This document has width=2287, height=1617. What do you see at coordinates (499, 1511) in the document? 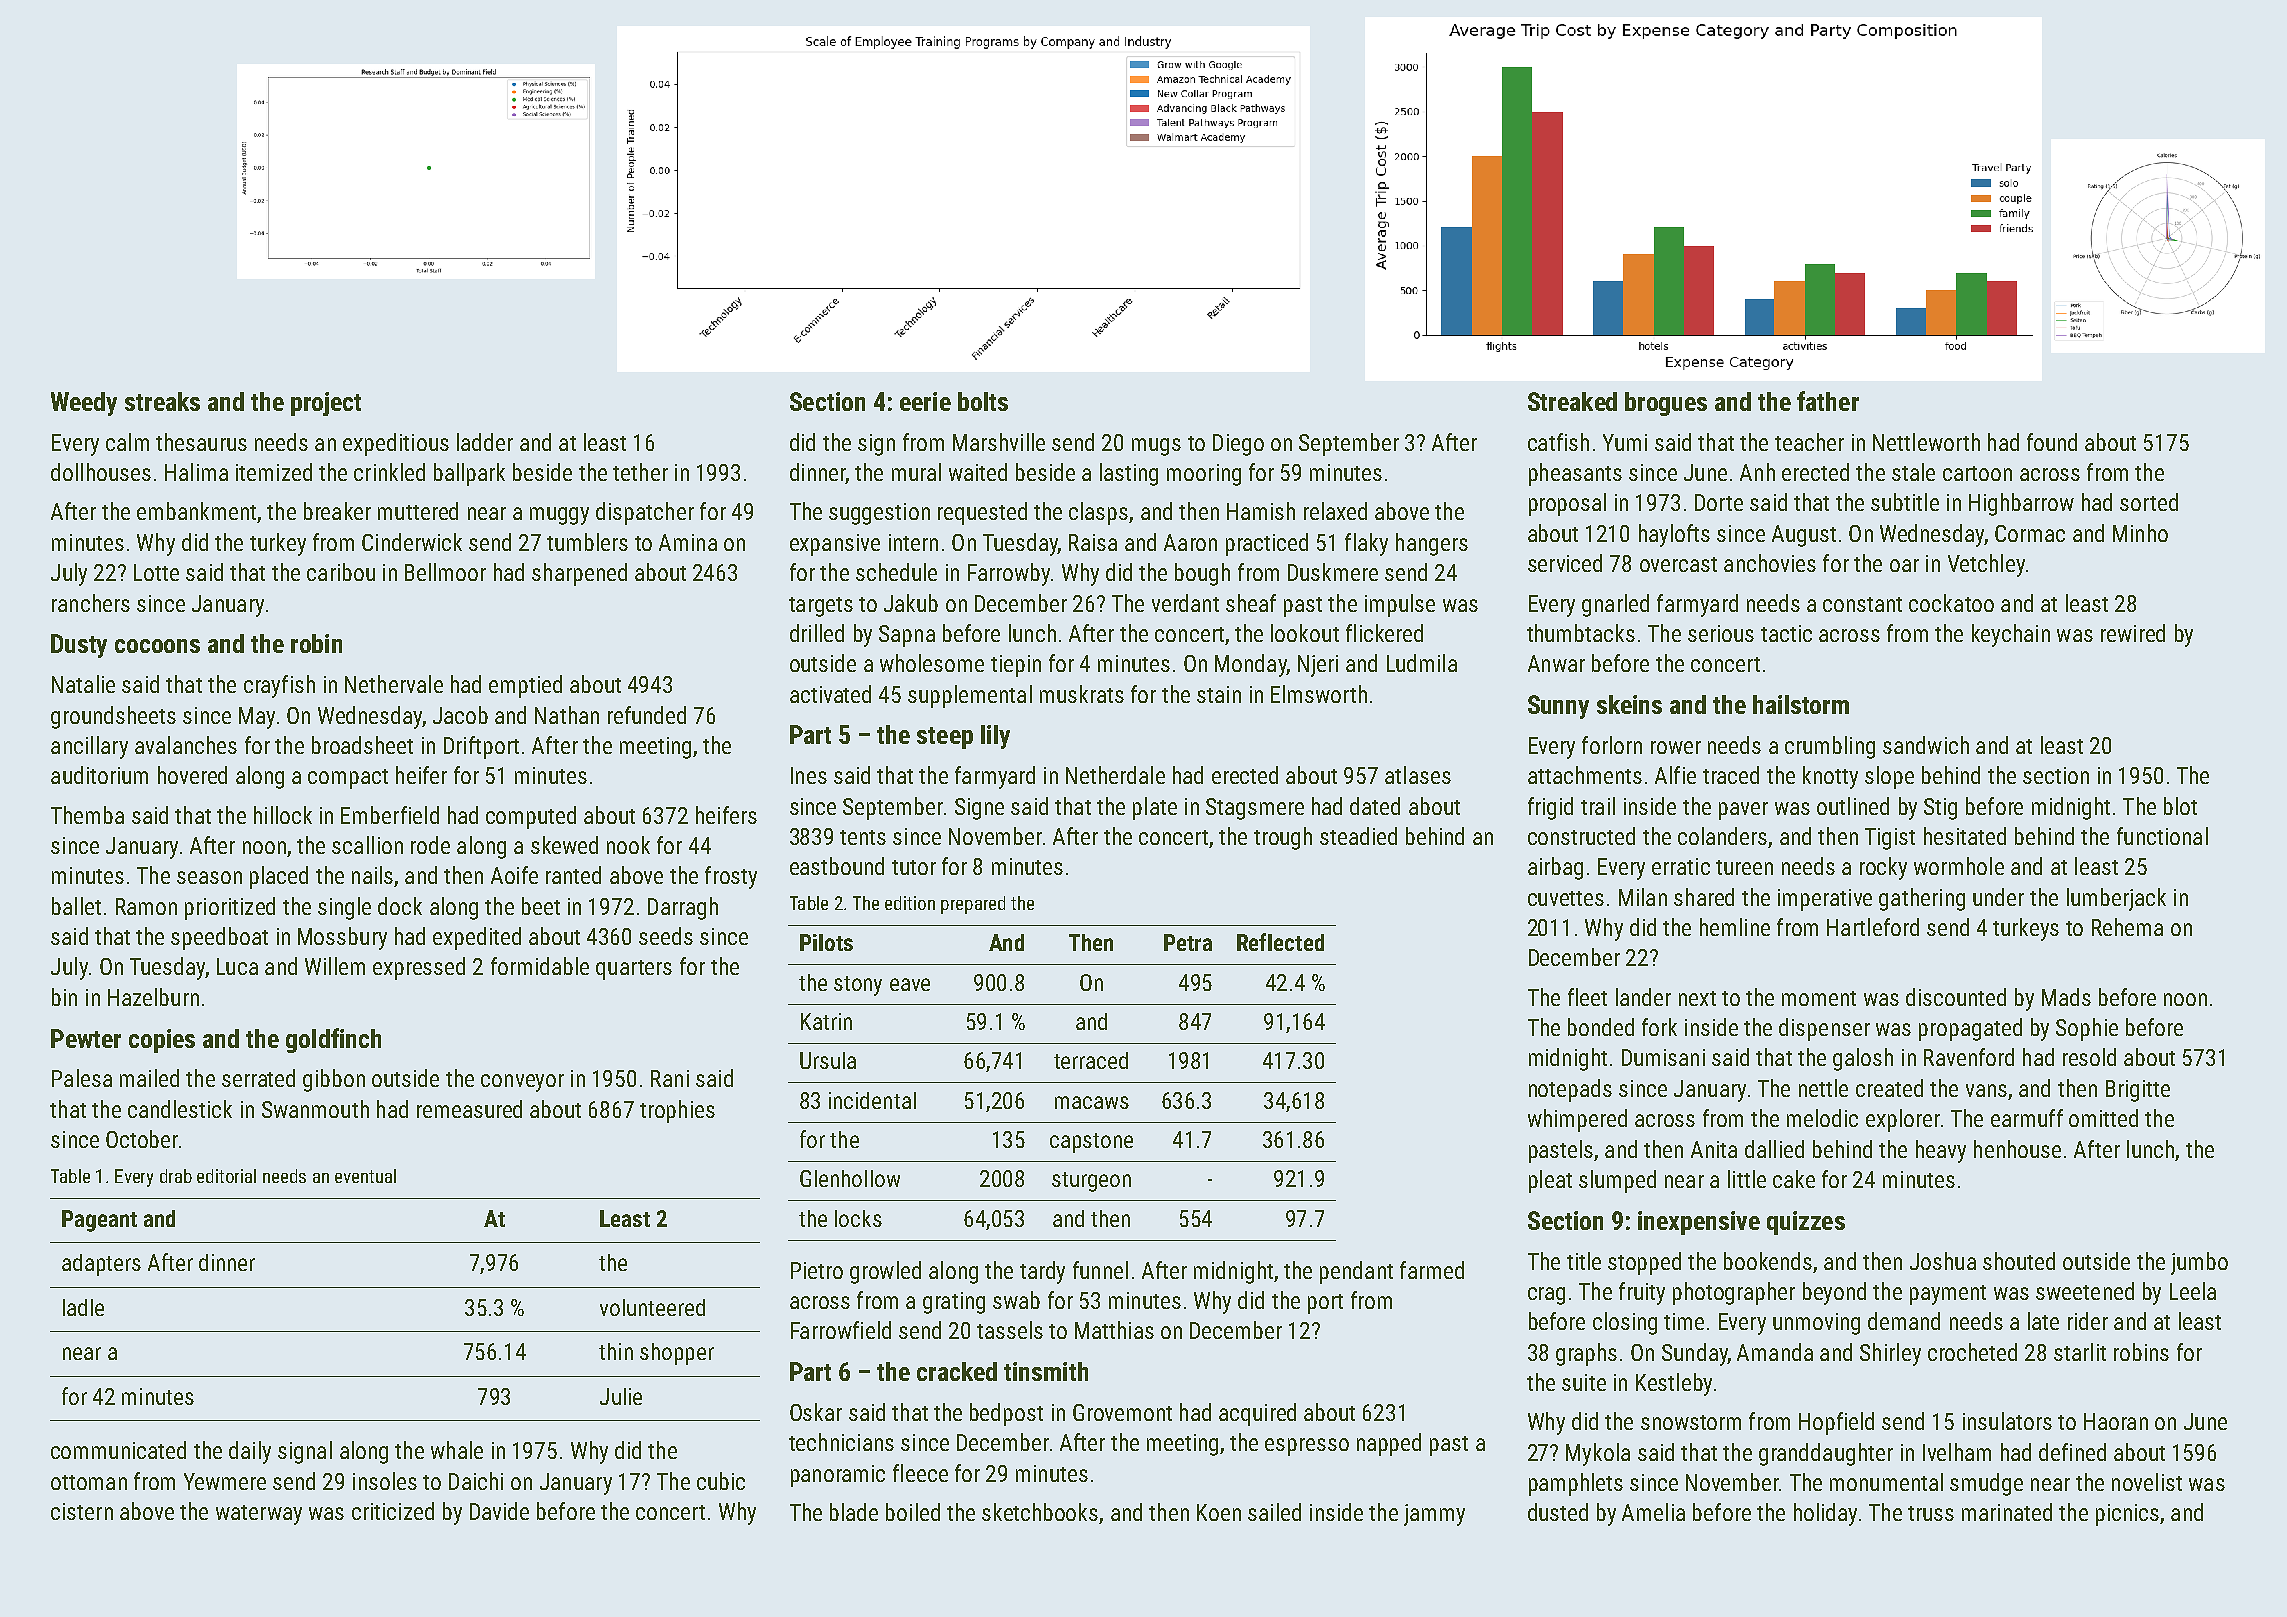
I see `Davide` at bounding box center [499, 1511].
